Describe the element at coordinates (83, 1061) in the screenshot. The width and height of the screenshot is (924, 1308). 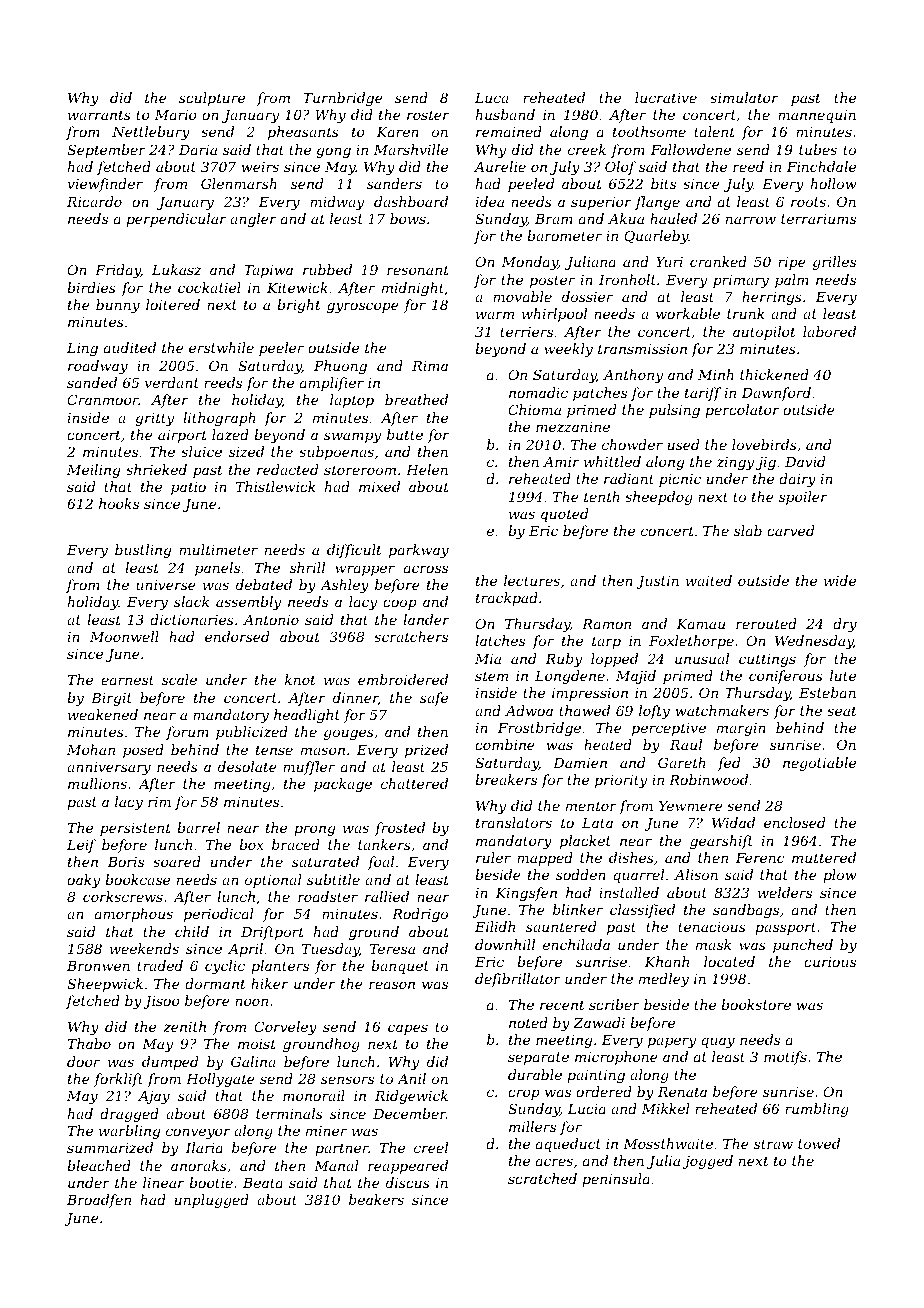
I see `door` at that location.
